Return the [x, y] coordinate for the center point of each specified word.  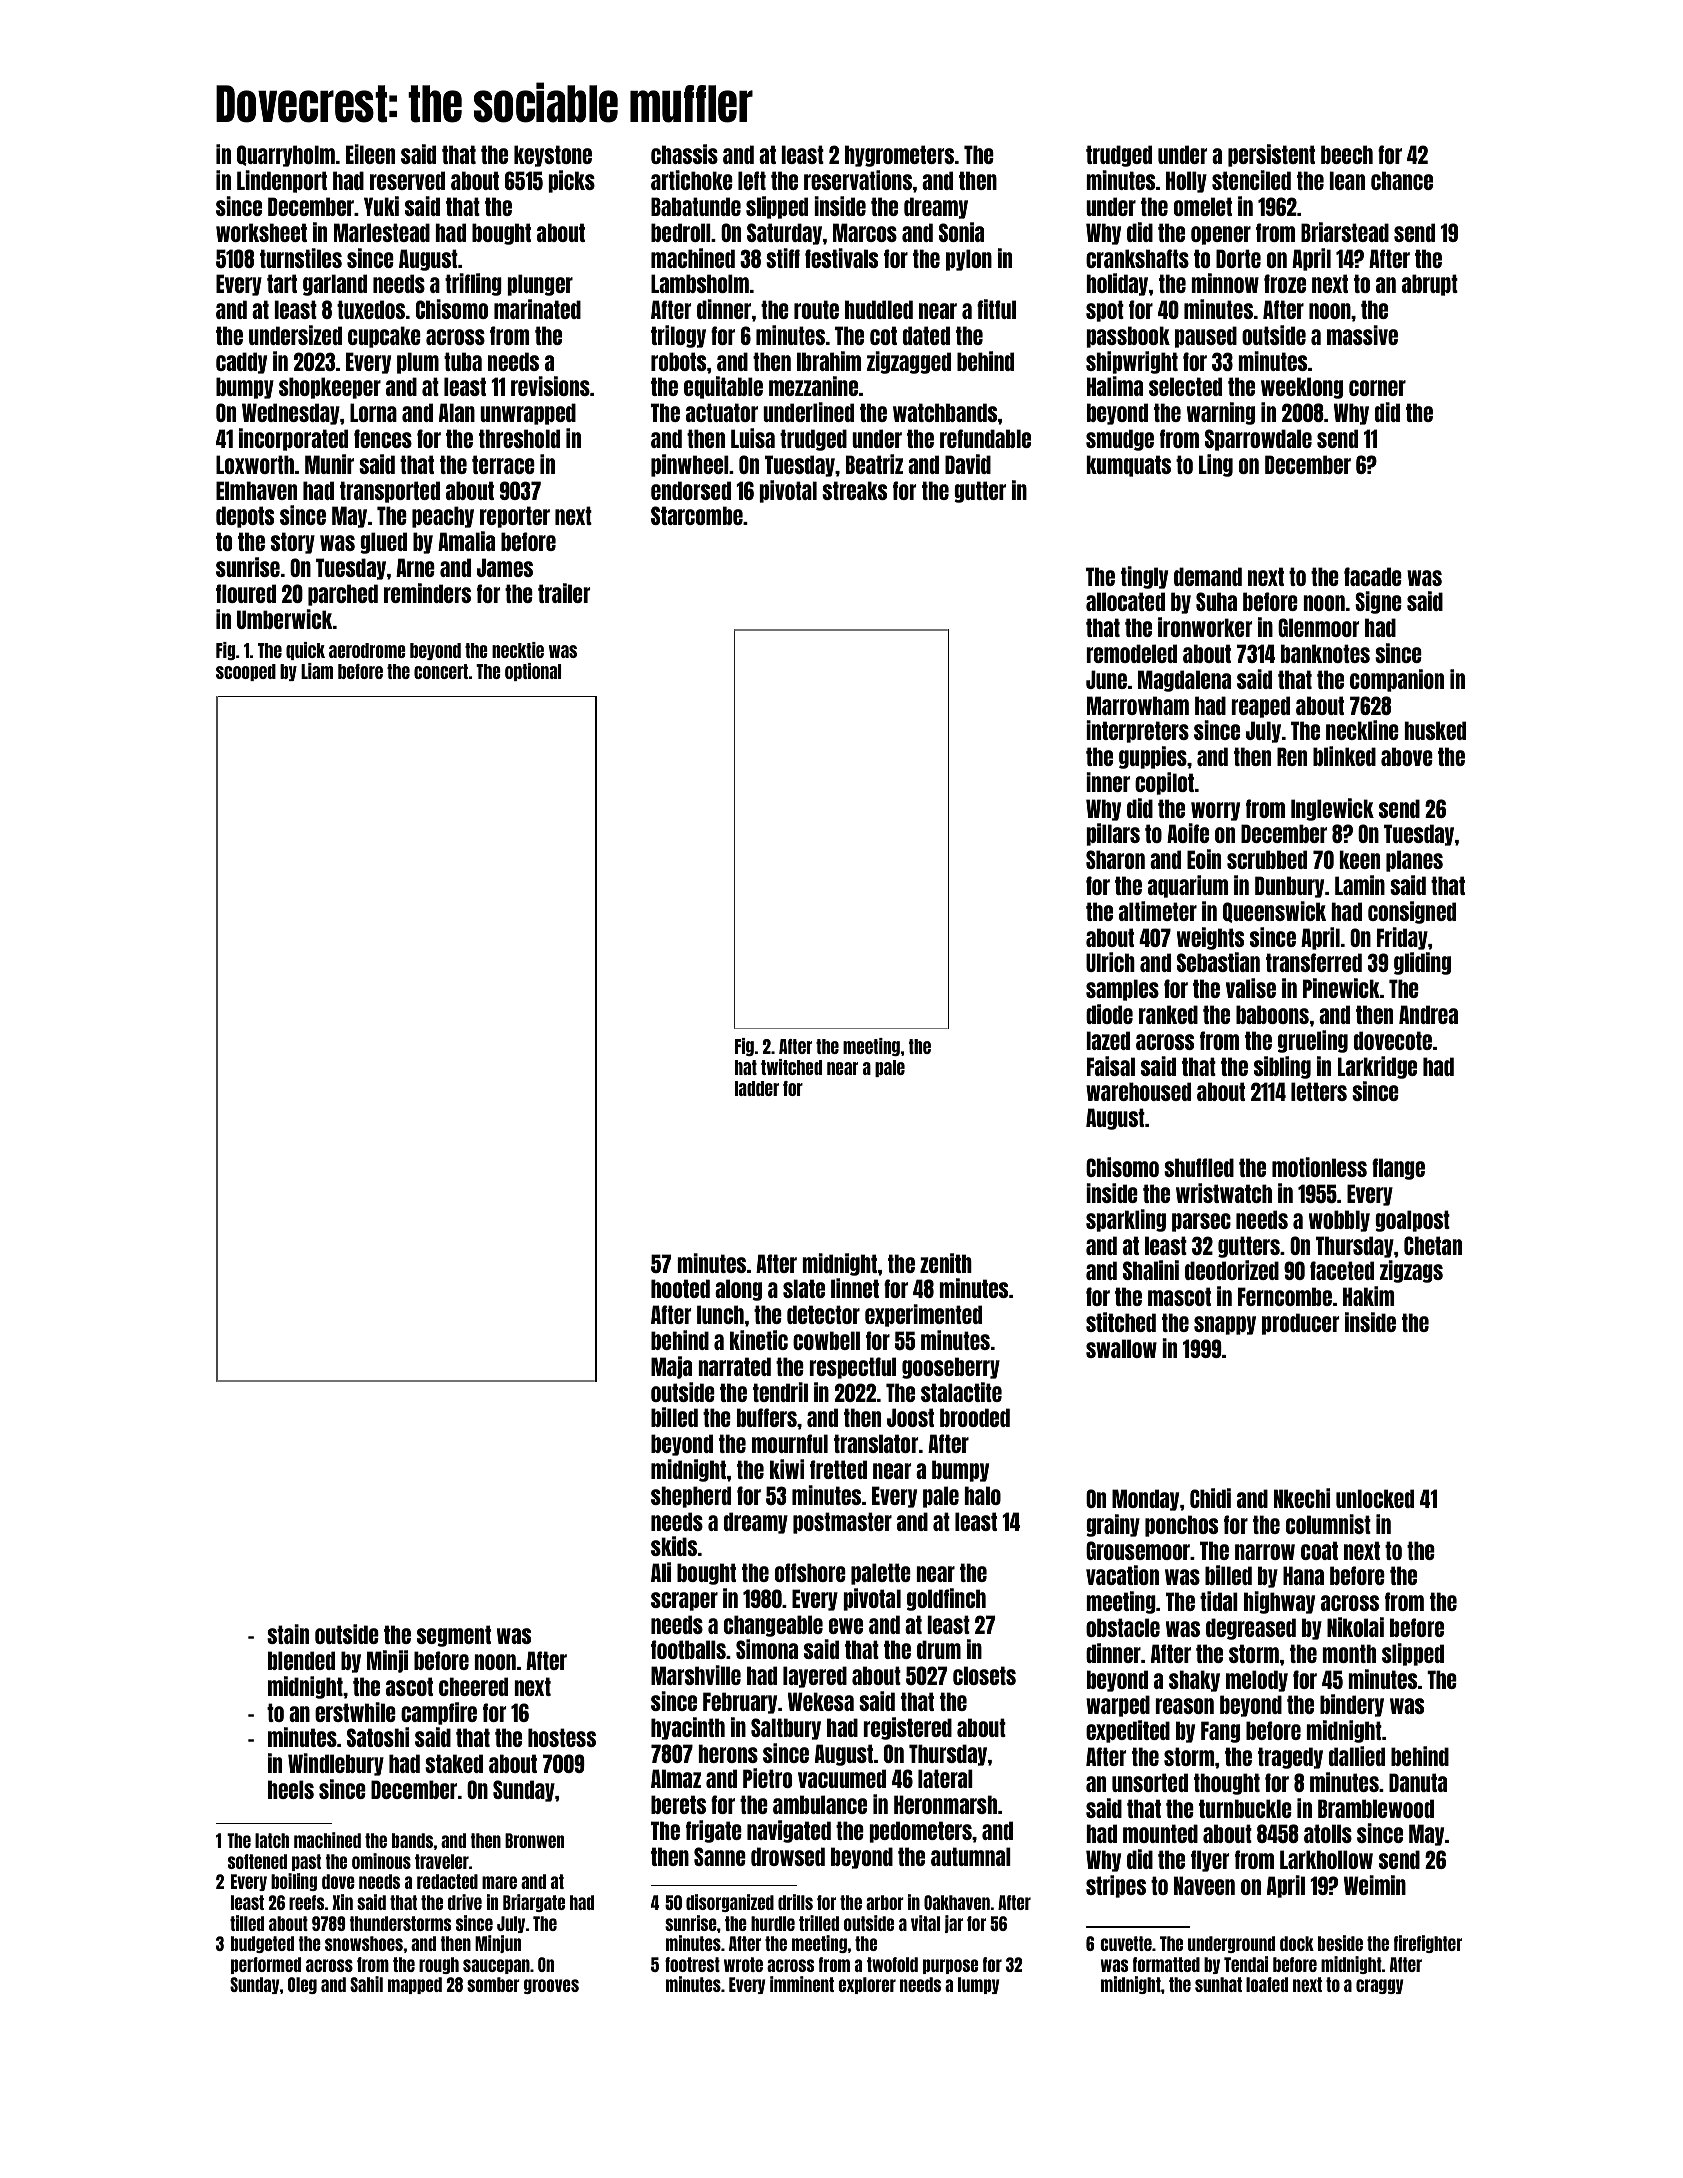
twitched [791, 1067]
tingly [1144, 577]
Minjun [498, 1944]
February [740, 1703]
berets [678, 1804]
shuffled [1199, 1167]
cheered [473, 1686]
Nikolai [1355, 1627]
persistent [1271, 155]
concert [441, 671]
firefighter [1428, 1944]
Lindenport [282, 181]
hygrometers [899, 156]
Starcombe [697, 515]
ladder [757, 1088]
